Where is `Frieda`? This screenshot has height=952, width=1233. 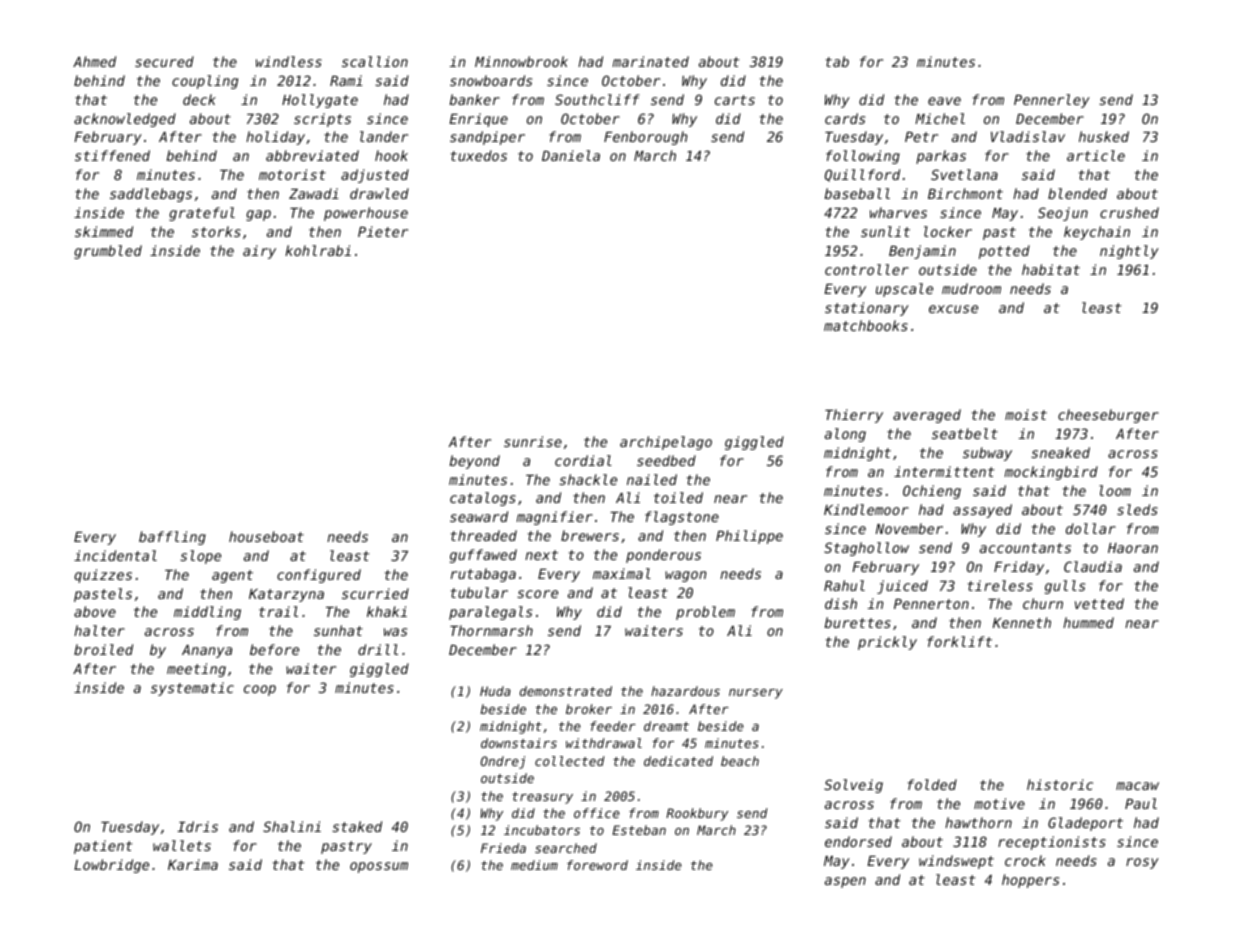
Frieda is located at coordinates (503, 848).
